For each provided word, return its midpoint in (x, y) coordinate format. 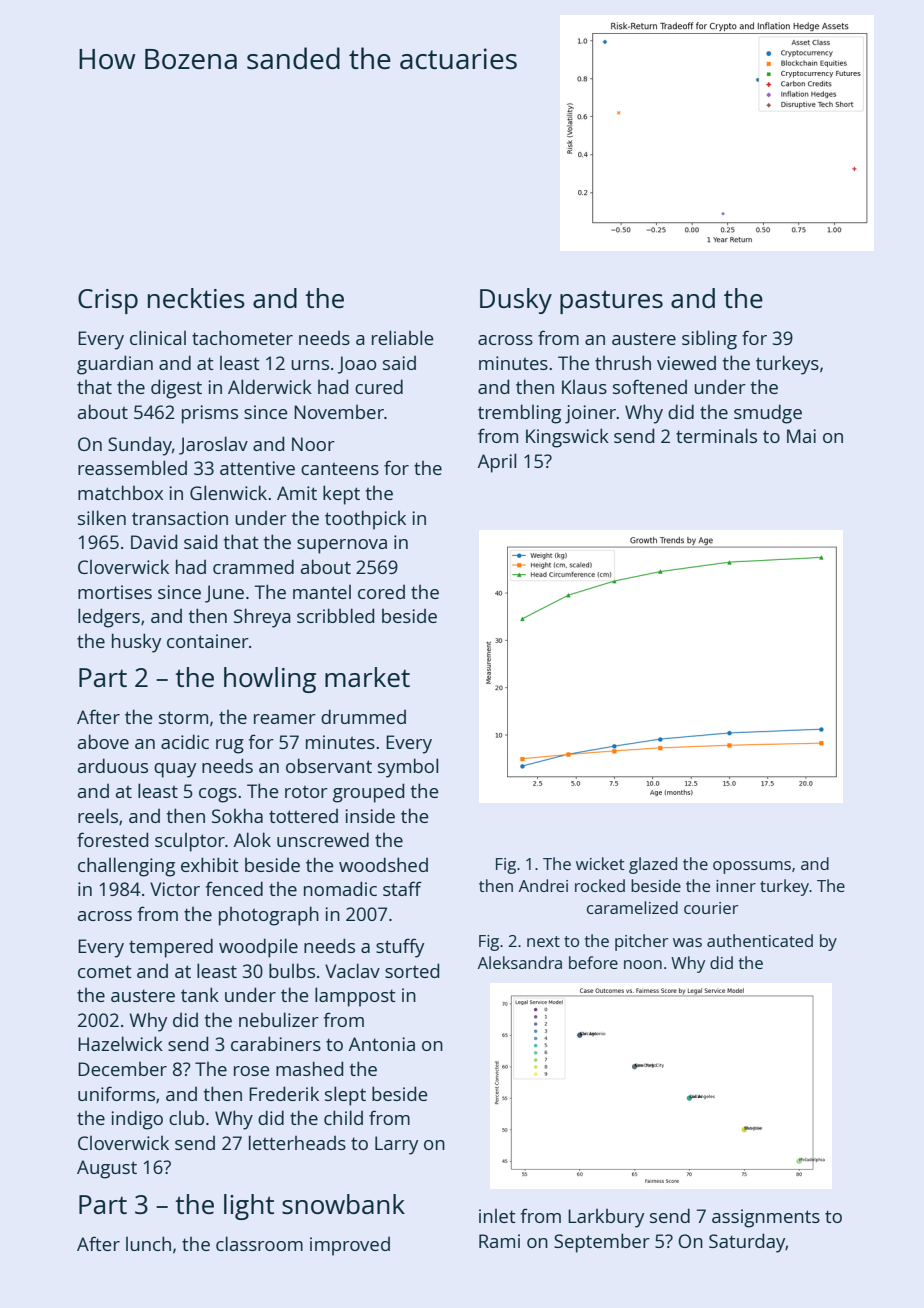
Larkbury (606, 1218)
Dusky (516, 301)
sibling (709, 340)
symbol (408, 768)
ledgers (109, 618)
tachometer (242, 337)
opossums (752, 867)
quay (175, 770)
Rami (499, 1241)
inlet (497, 1216)
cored (381, 592)
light (249, 1207)
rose (252, 1071)
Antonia (382, 1044)
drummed (363, 716)
